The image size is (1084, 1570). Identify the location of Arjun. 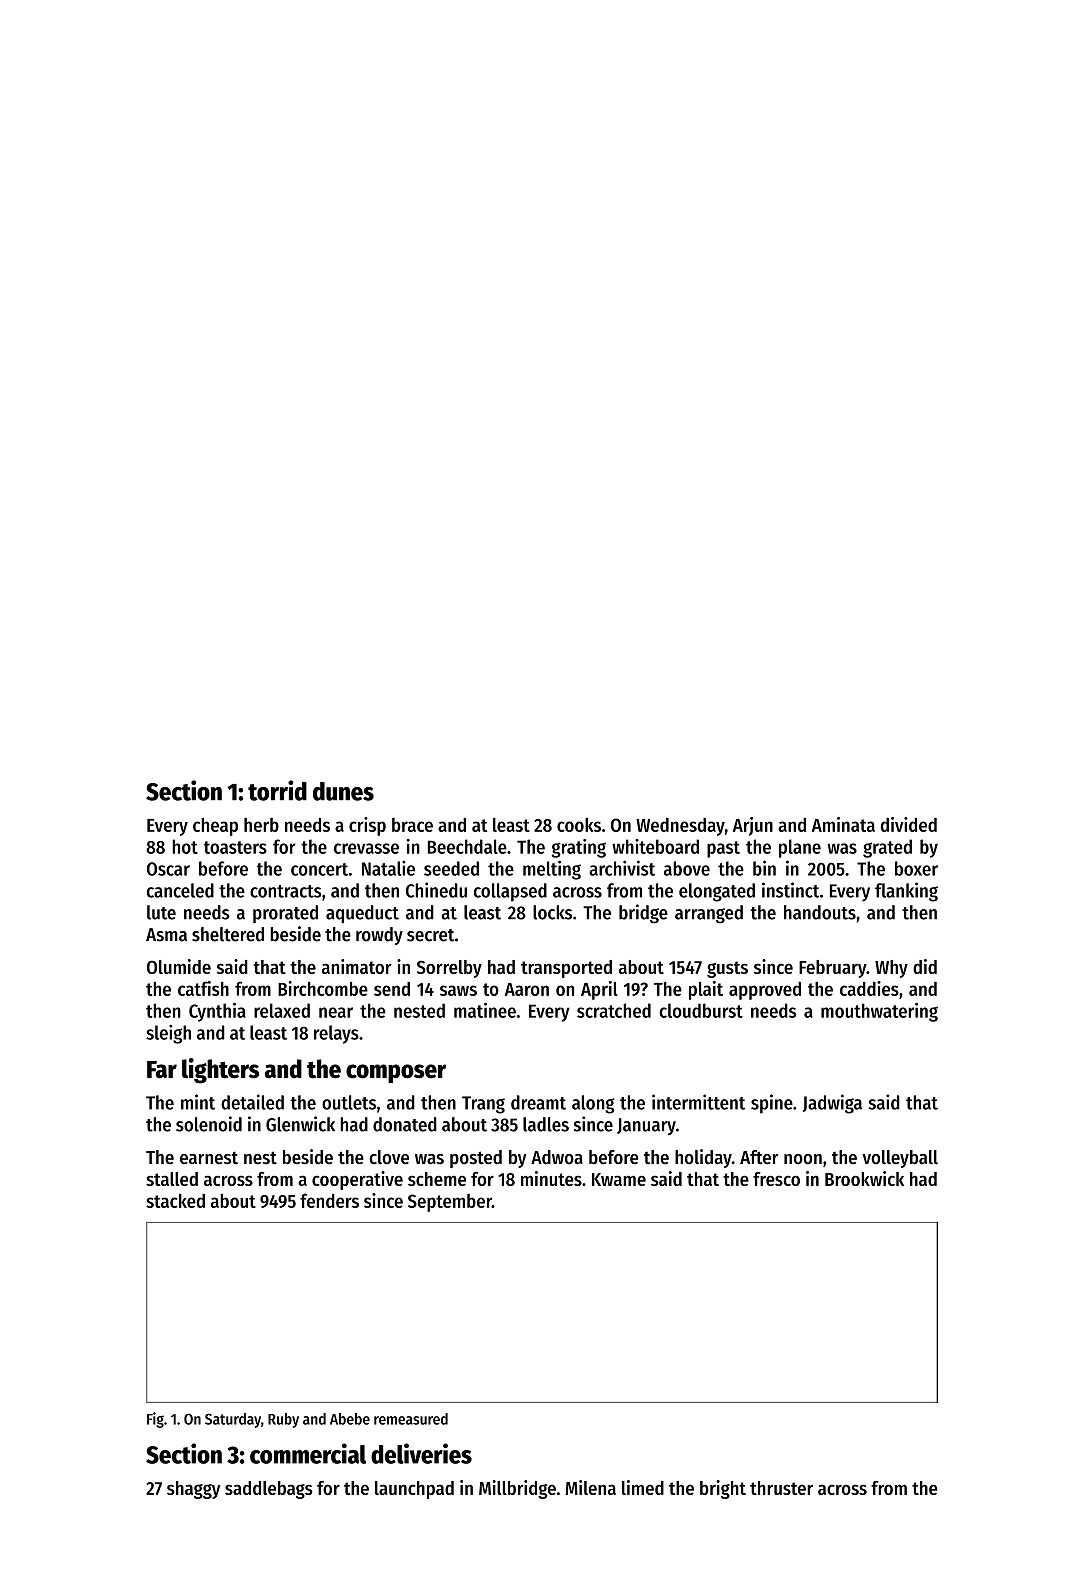
(753, 826).
